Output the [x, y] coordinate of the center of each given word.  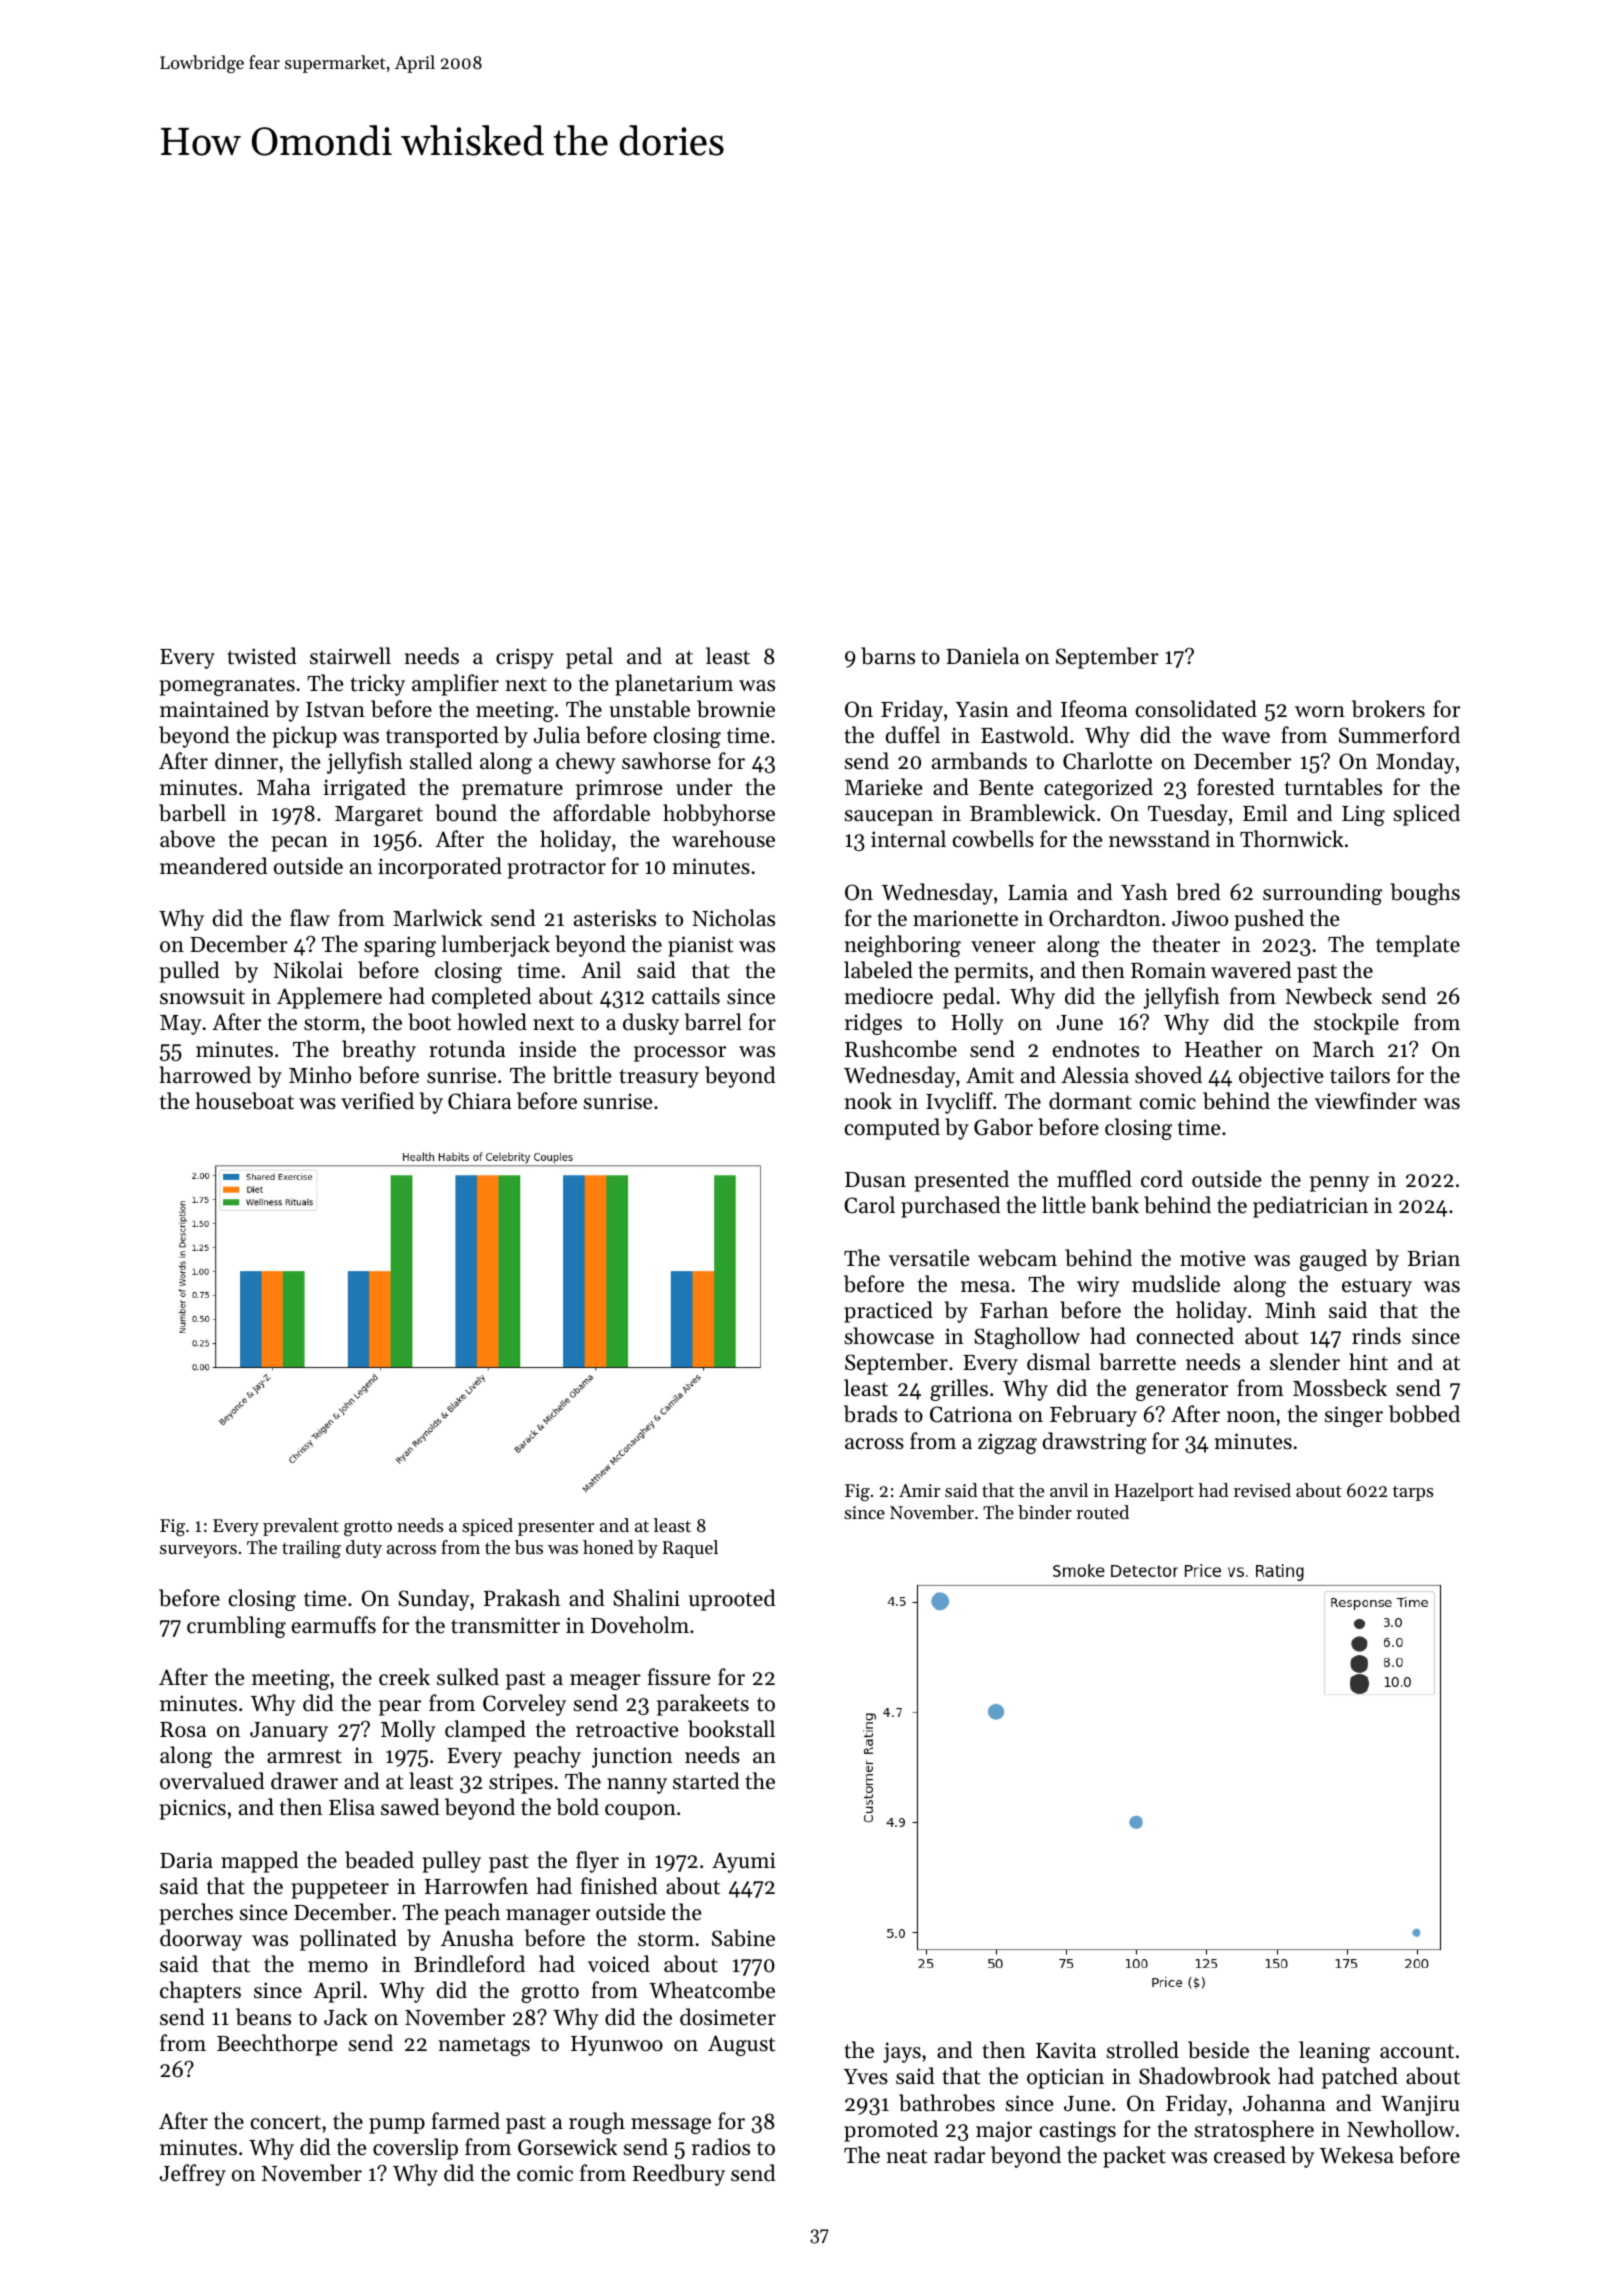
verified [377, 1101]
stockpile [1356, 1024]
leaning [1334, 2052]
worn [1320, 712]
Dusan [875, 1180]
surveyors [198, 1551]
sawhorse [666, 761]
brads [870, 1414]
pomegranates [227, 686]
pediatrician [1310, 1207]
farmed [466, 2121]
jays [902, 2052]
